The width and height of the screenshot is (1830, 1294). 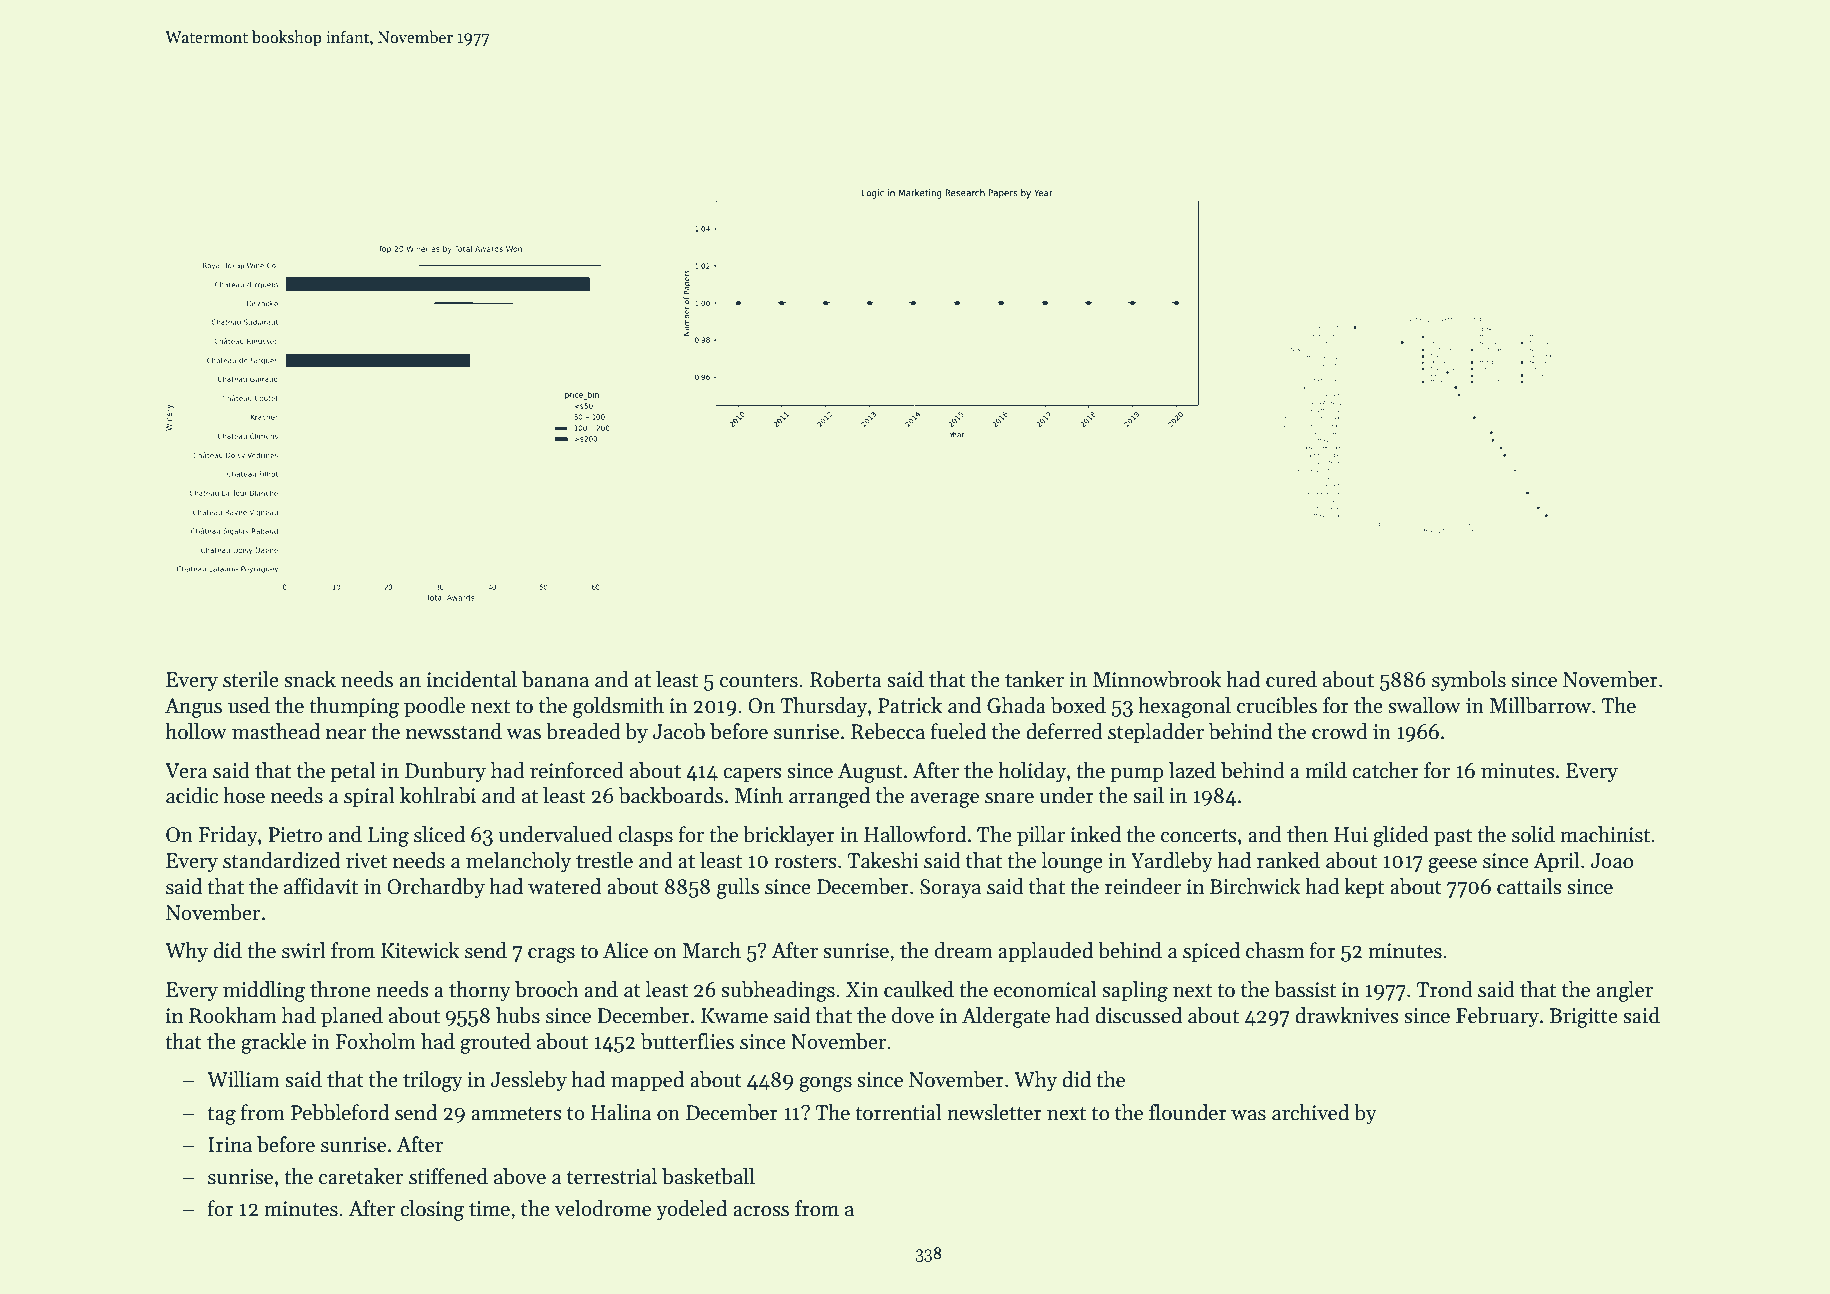 What do you see at coordinates (438, 795) in the screenshot?
I see `kohlrabi` at bounding box center [438, 795].
